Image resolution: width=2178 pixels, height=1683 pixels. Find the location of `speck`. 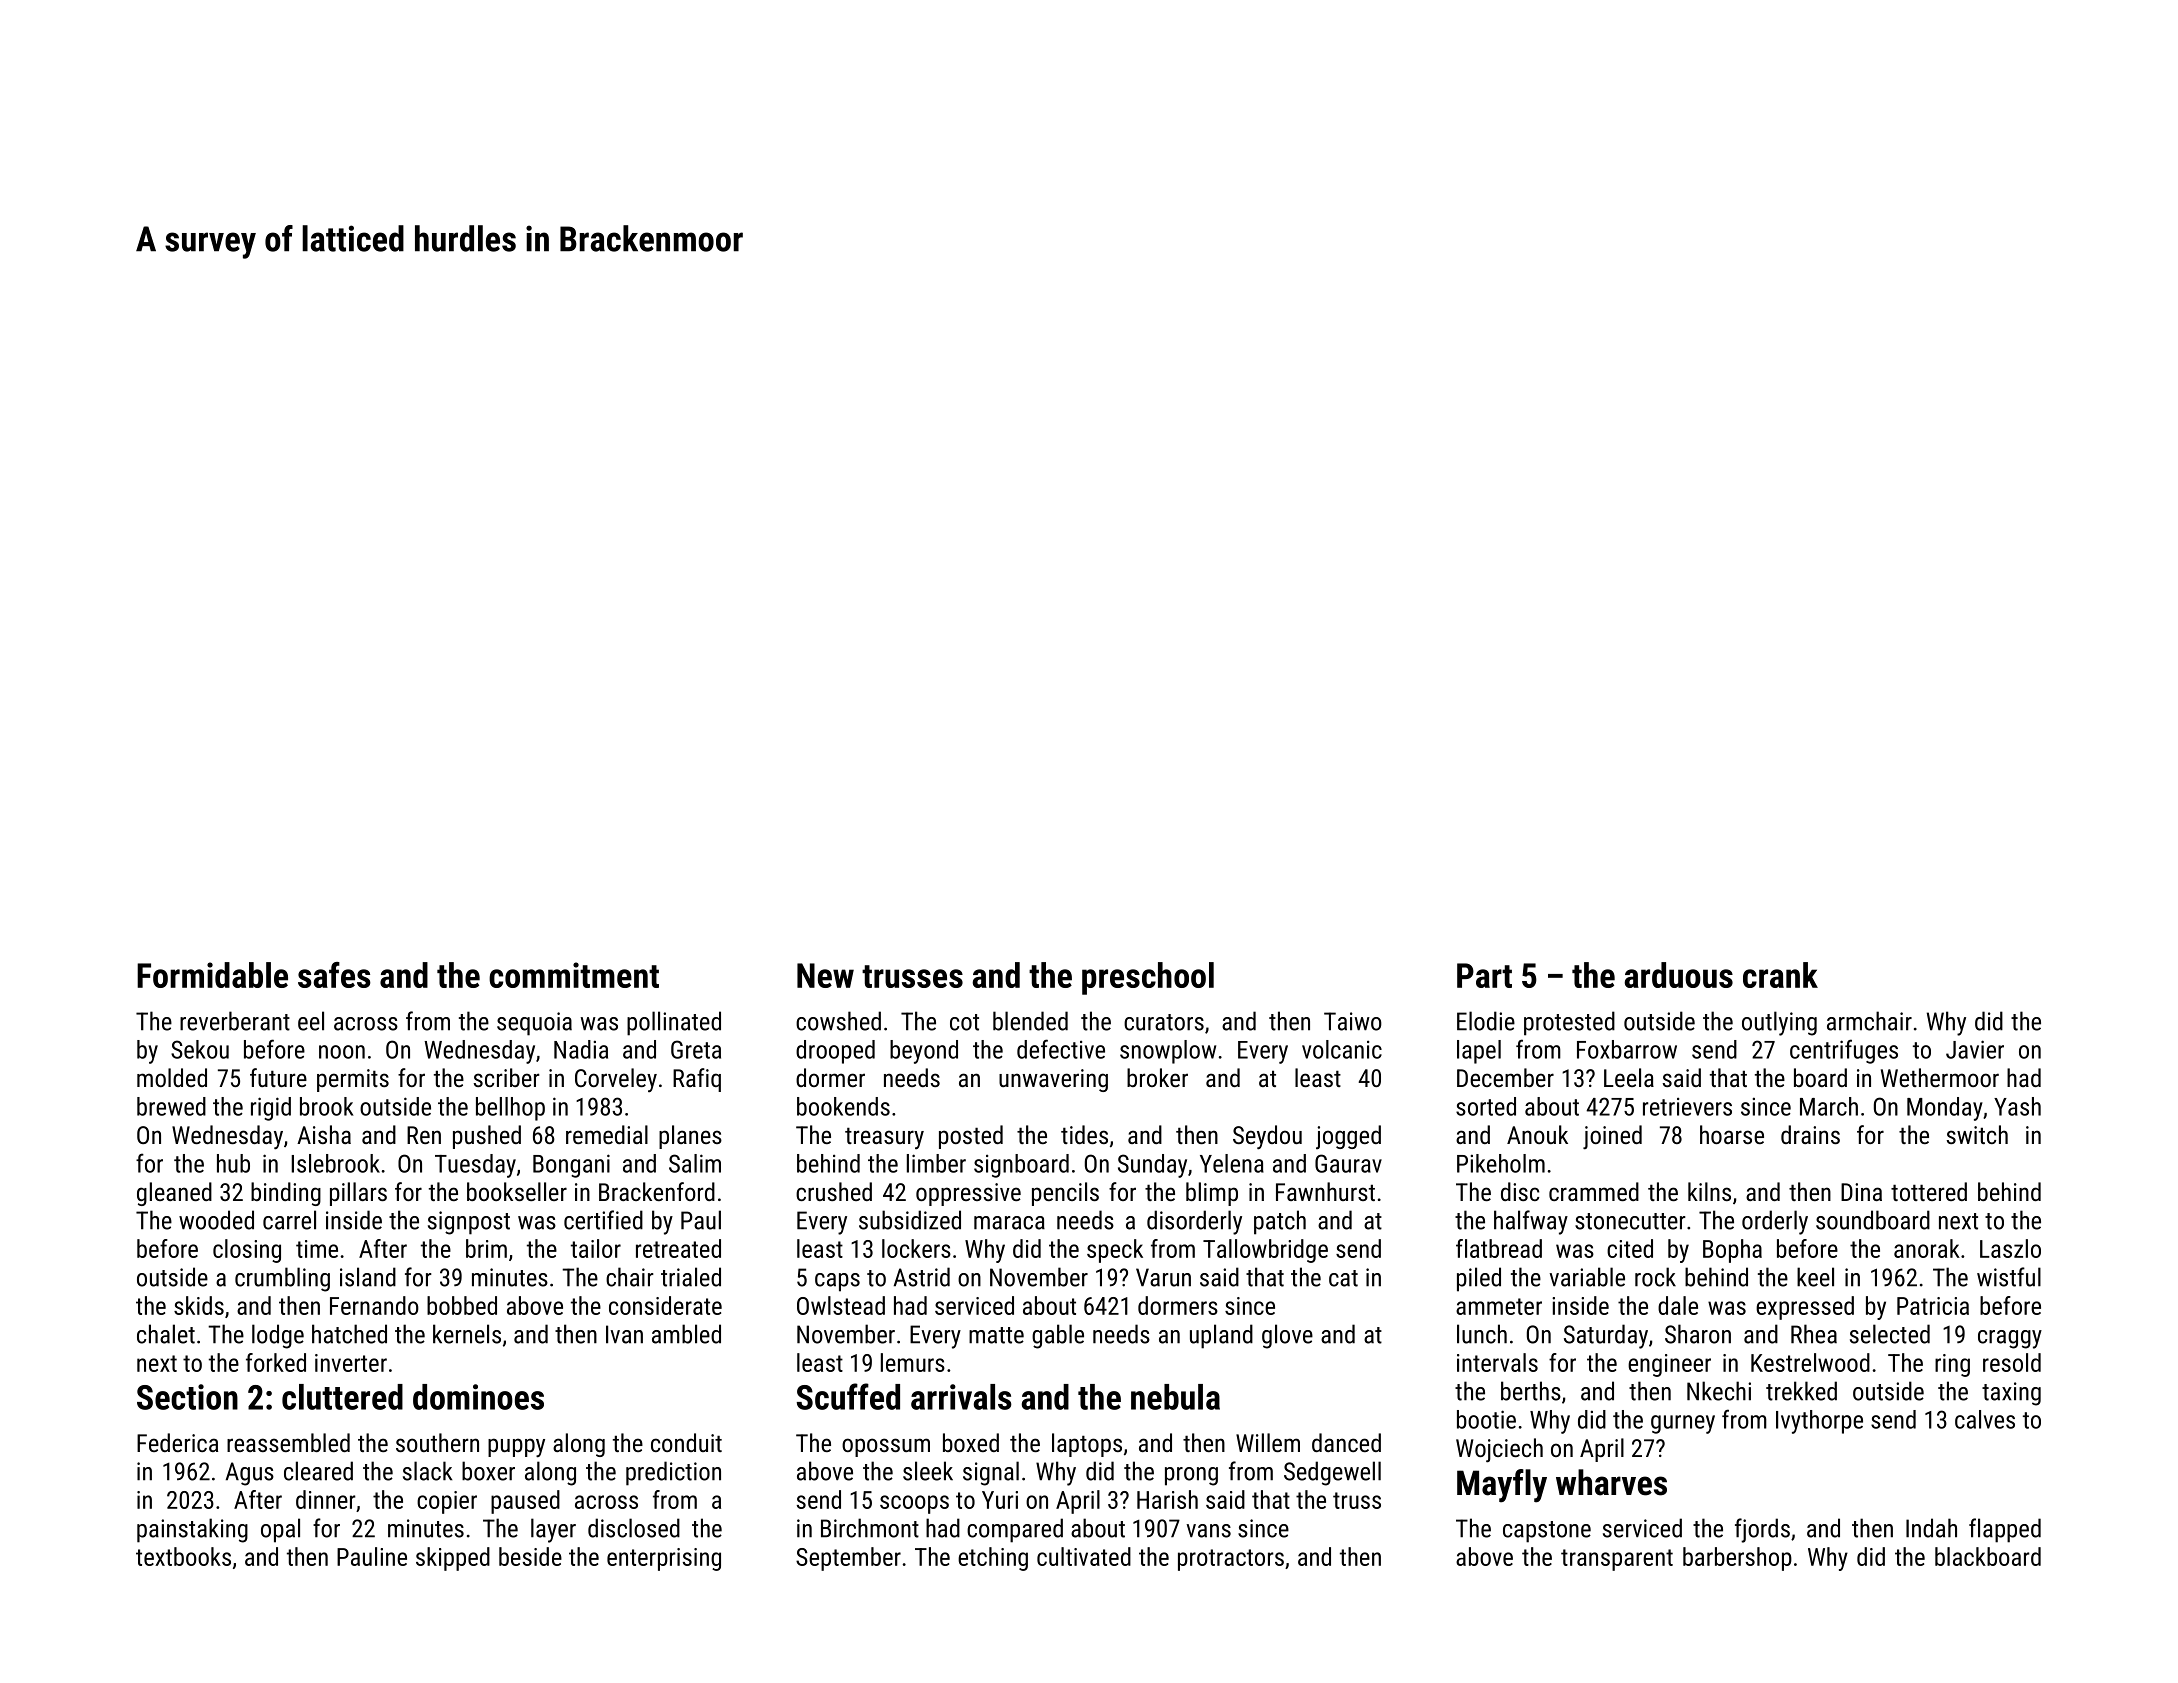

speck is located at coordinates (1115, 1251).
